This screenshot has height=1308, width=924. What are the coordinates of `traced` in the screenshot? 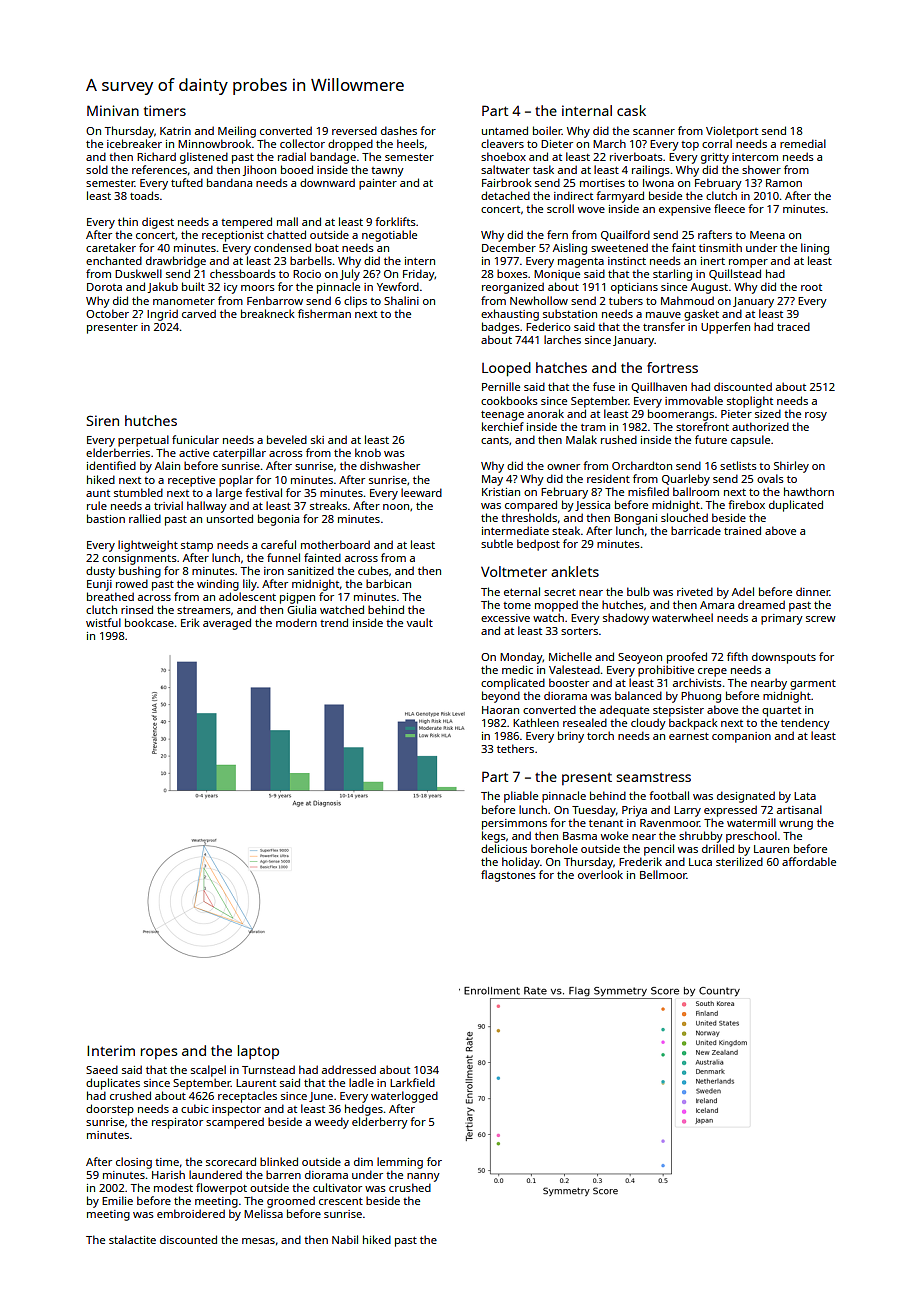 It's located at (793, 326).
